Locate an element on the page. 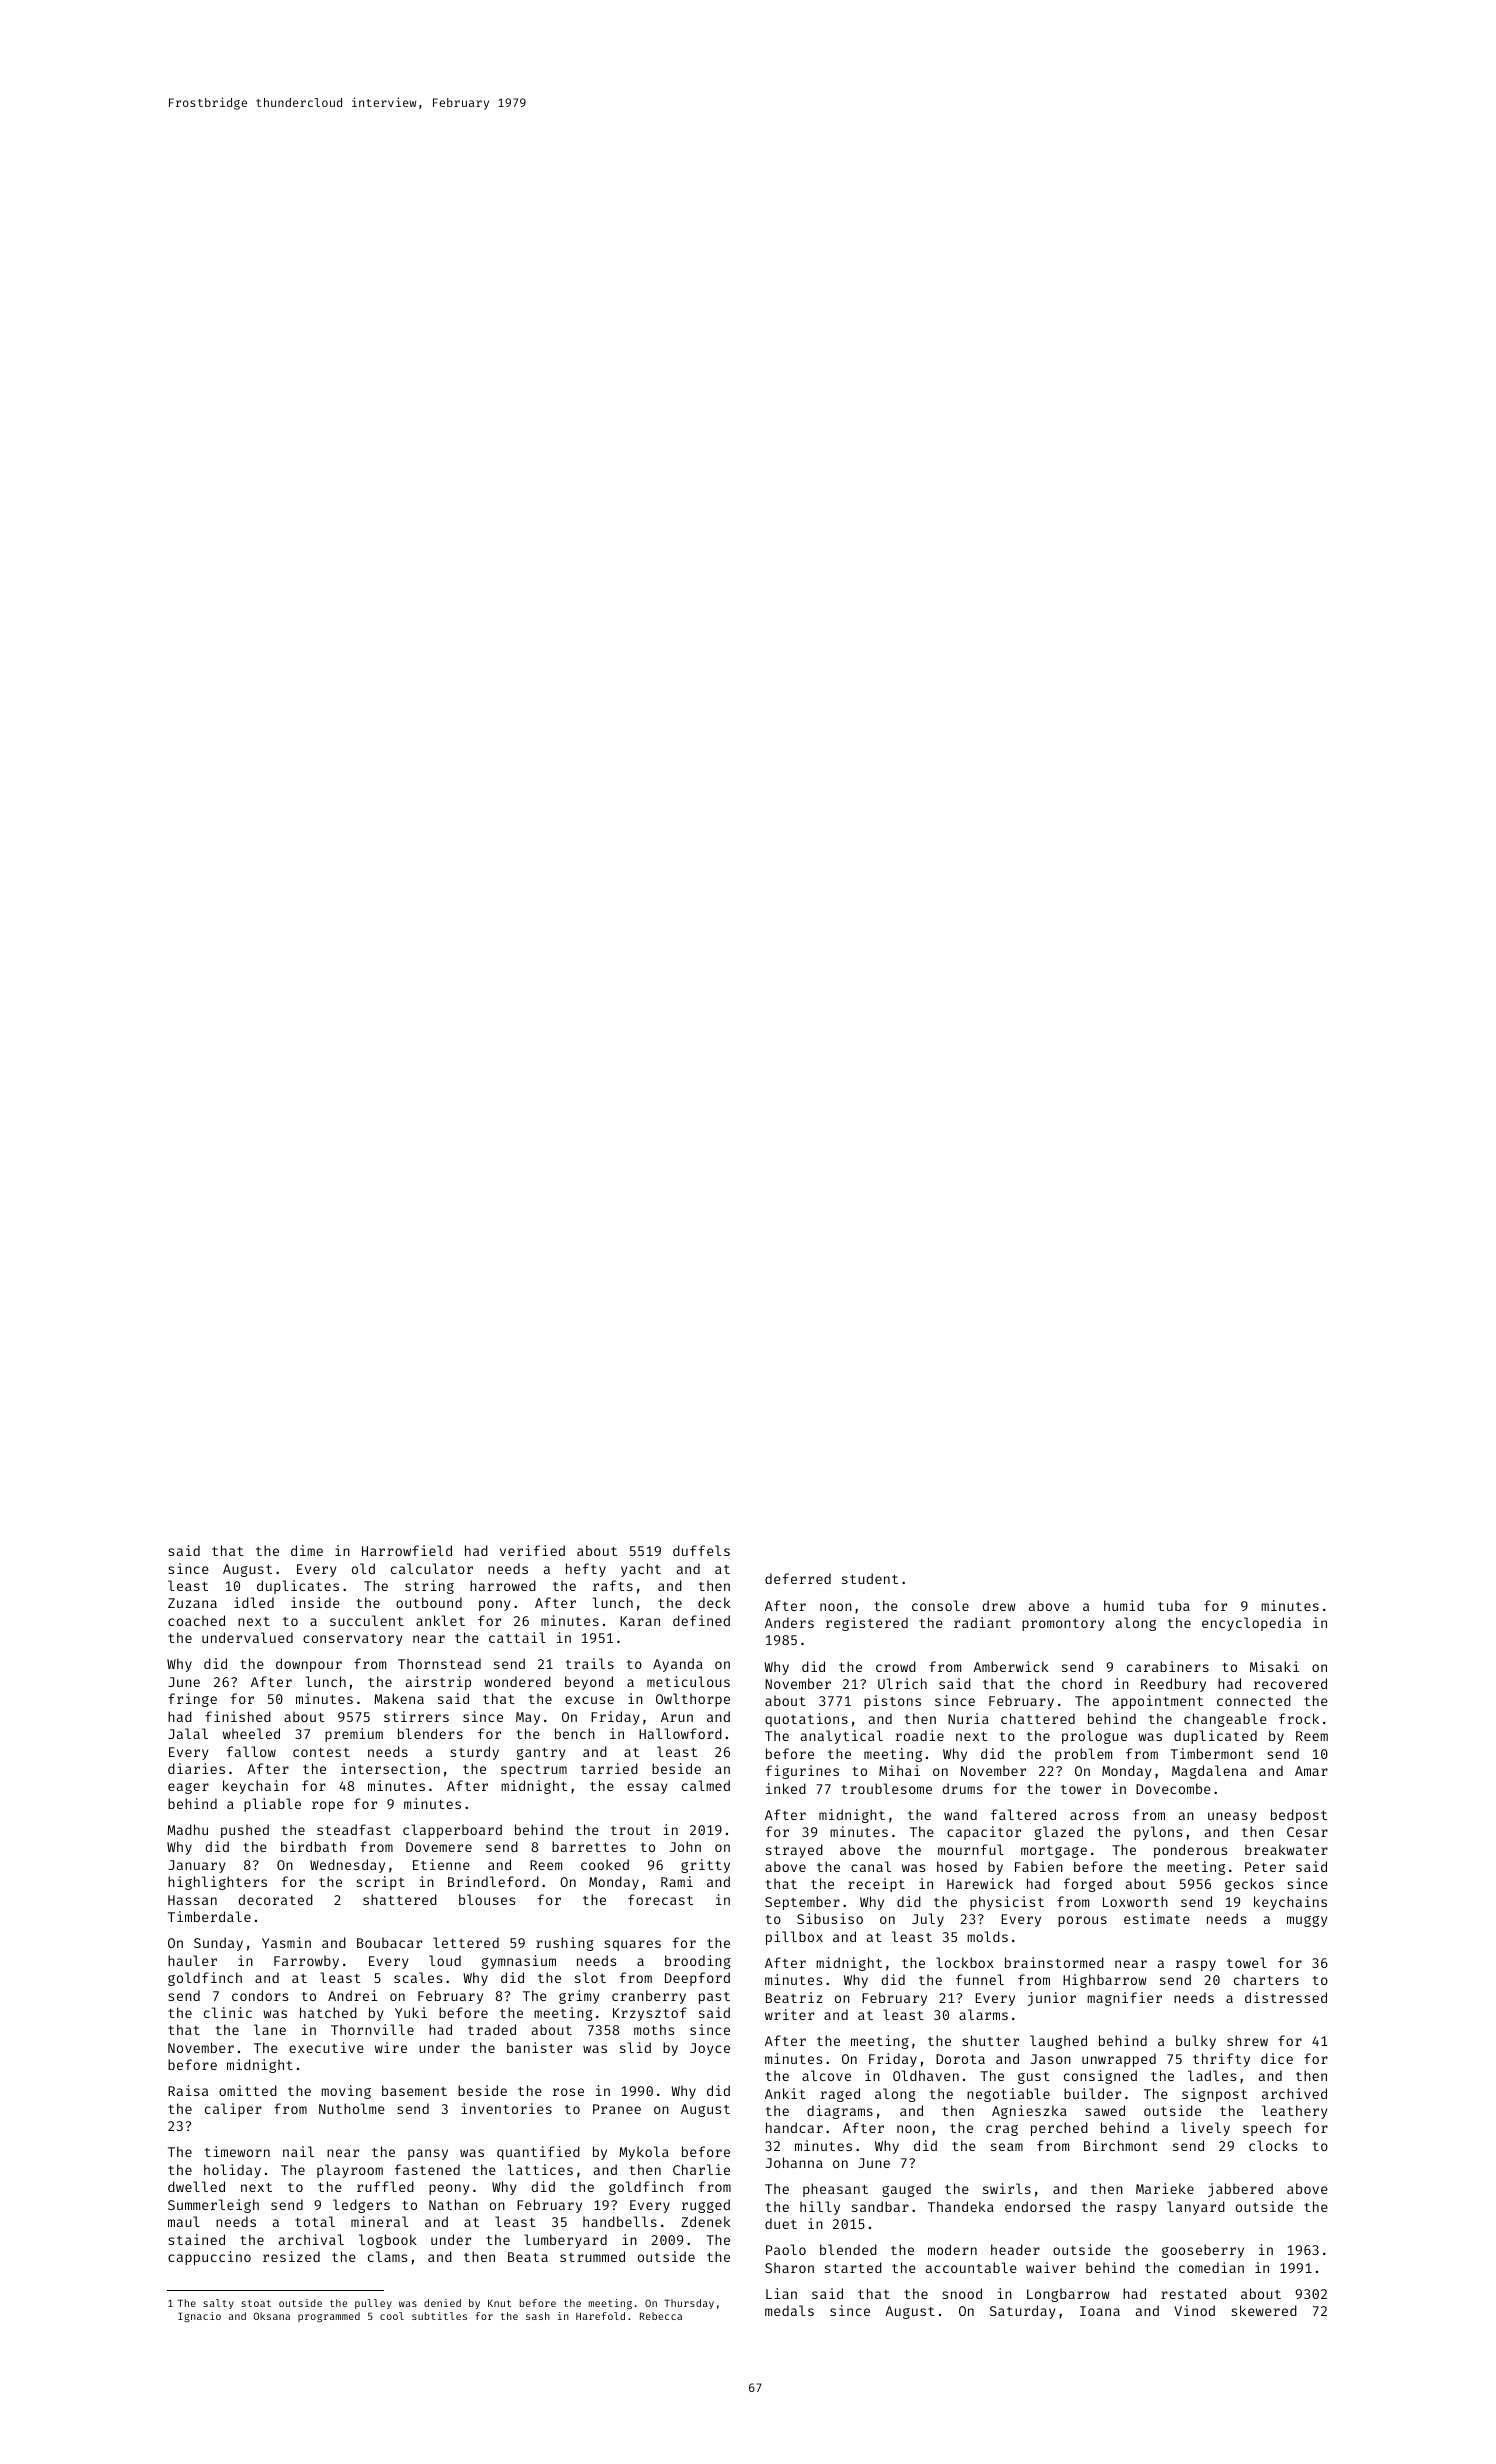 The image size is (1496, 2464). condors is located at coordinates (260, 1995).
